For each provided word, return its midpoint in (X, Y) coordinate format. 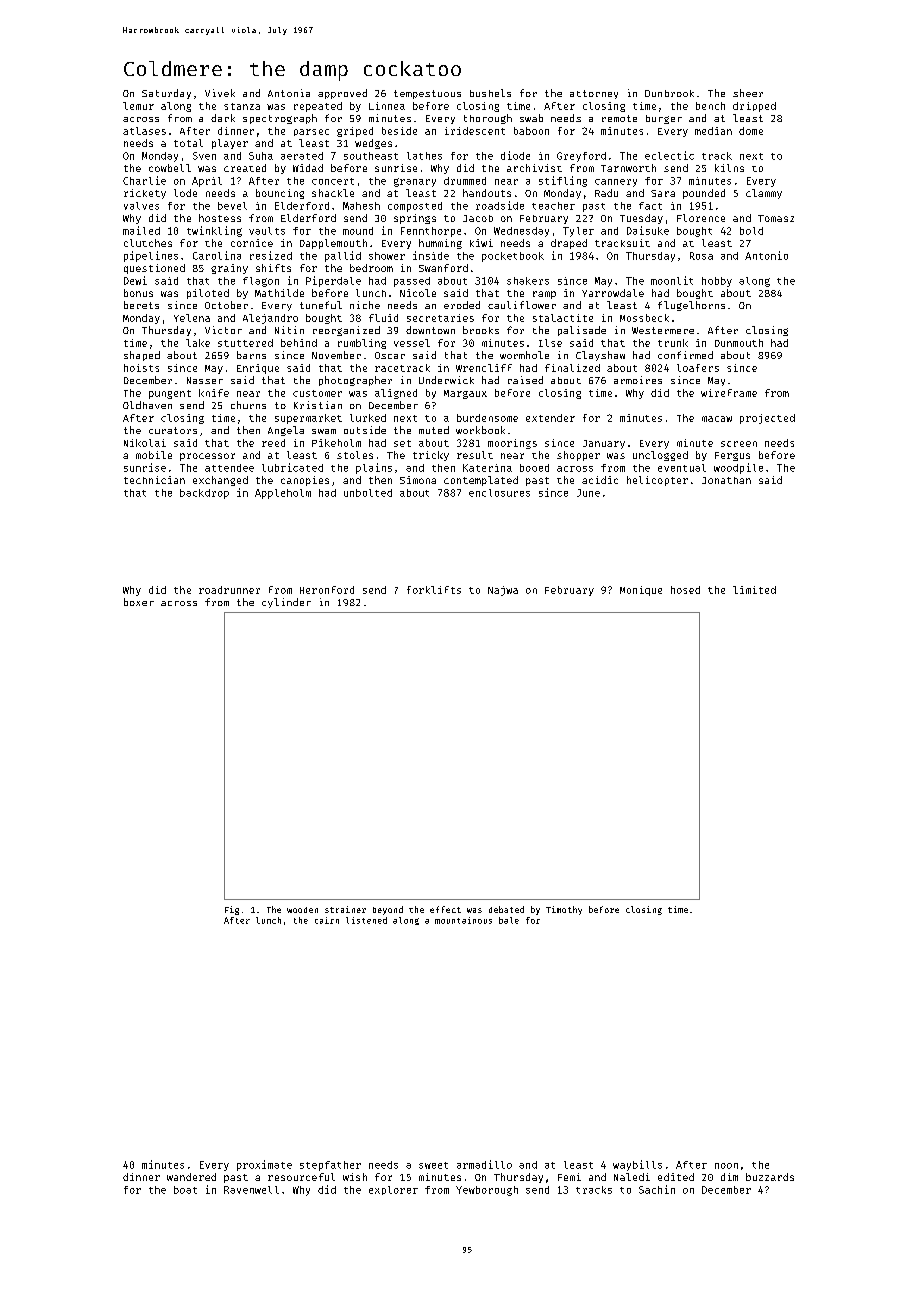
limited (754, 590)
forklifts (434, 590)
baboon (531, 131)
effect (445, 909)
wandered (191, 1177)
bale (509, 920)
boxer (139, 602)
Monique (641, 591)
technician (154, 480)
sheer (748, 93)
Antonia (289, 93)
